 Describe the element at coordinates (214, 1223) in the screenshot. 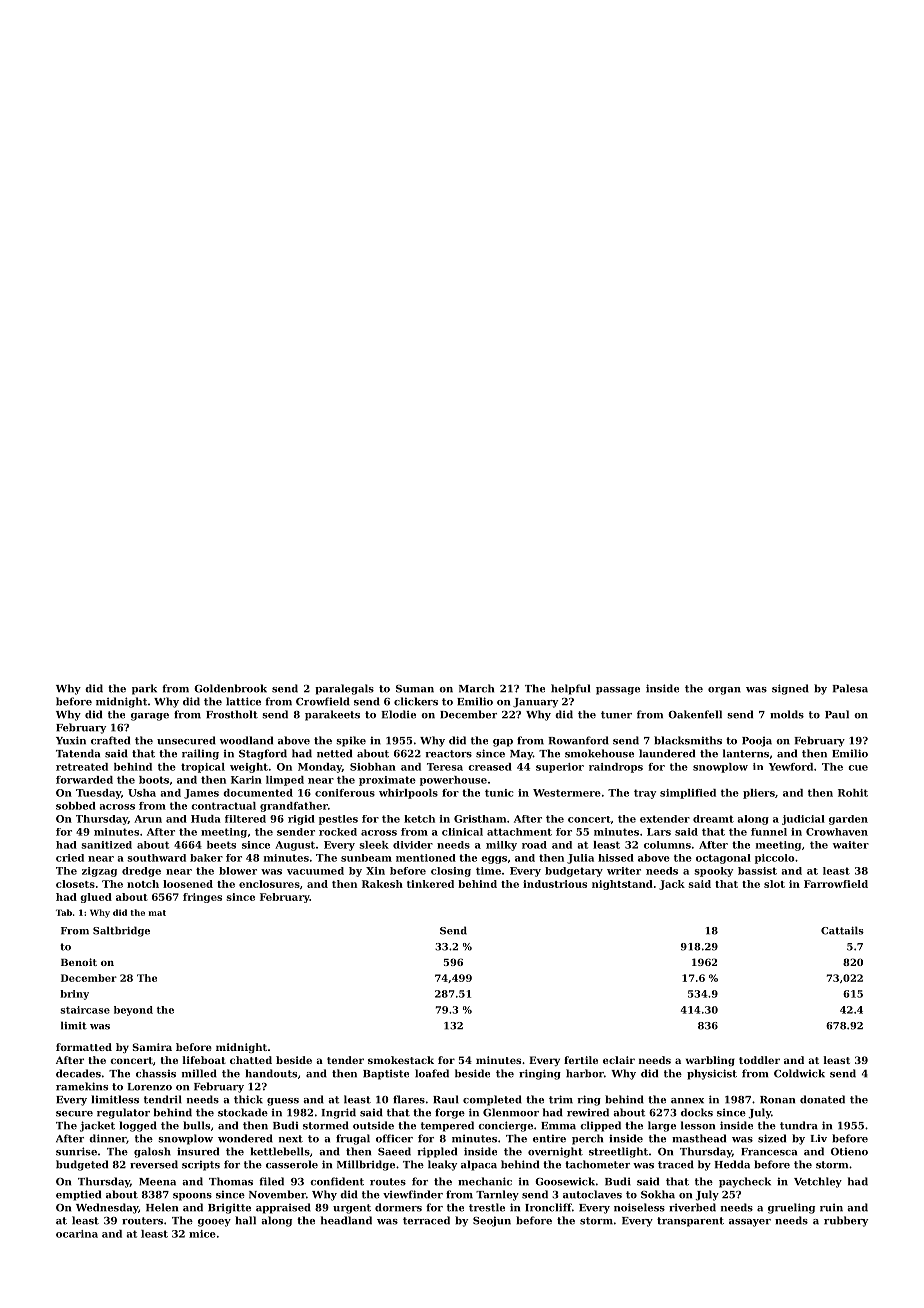

I see `gooey` at that location.
